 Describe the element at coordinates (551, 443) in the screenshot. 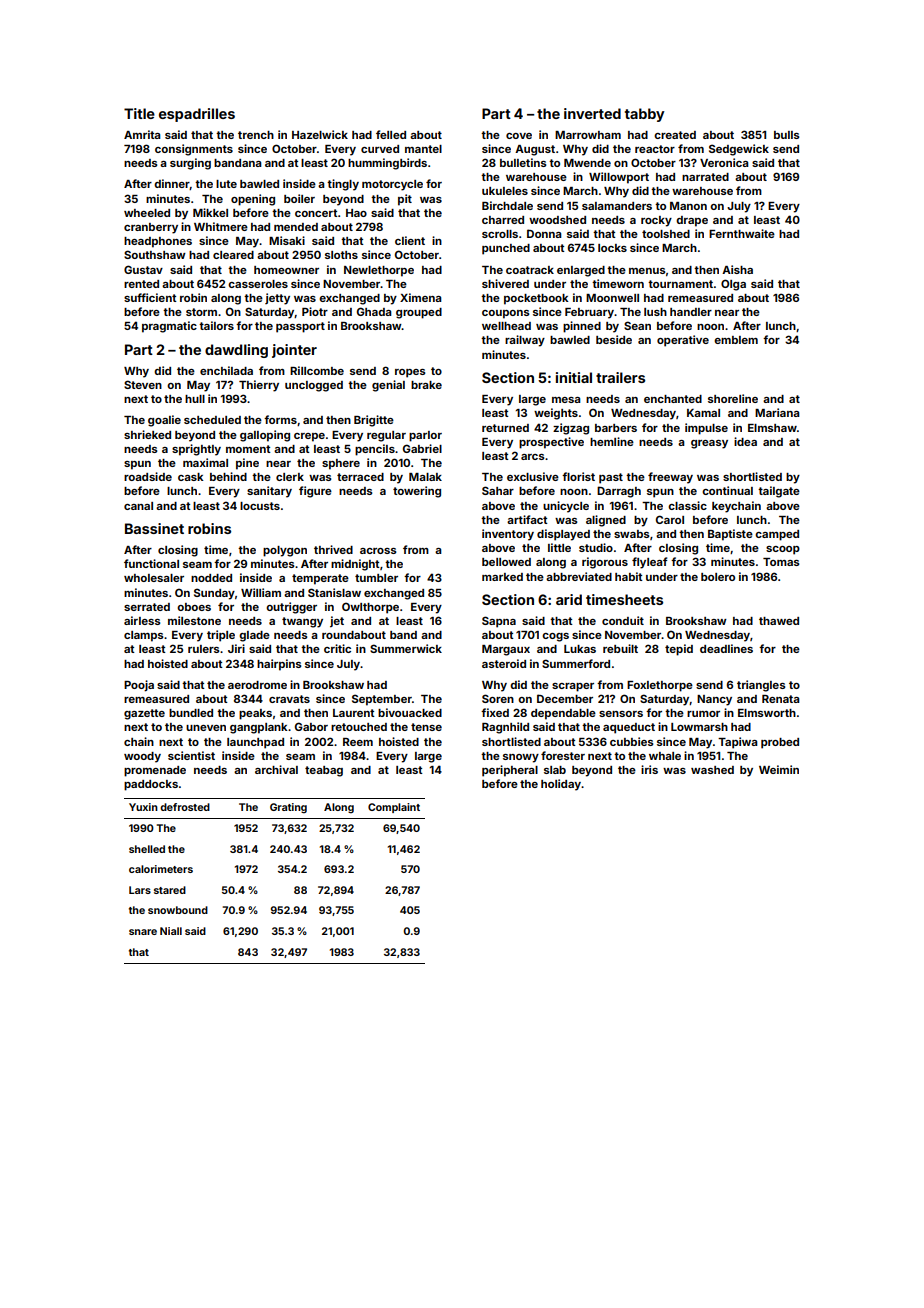

I see `prospective` at that location.
